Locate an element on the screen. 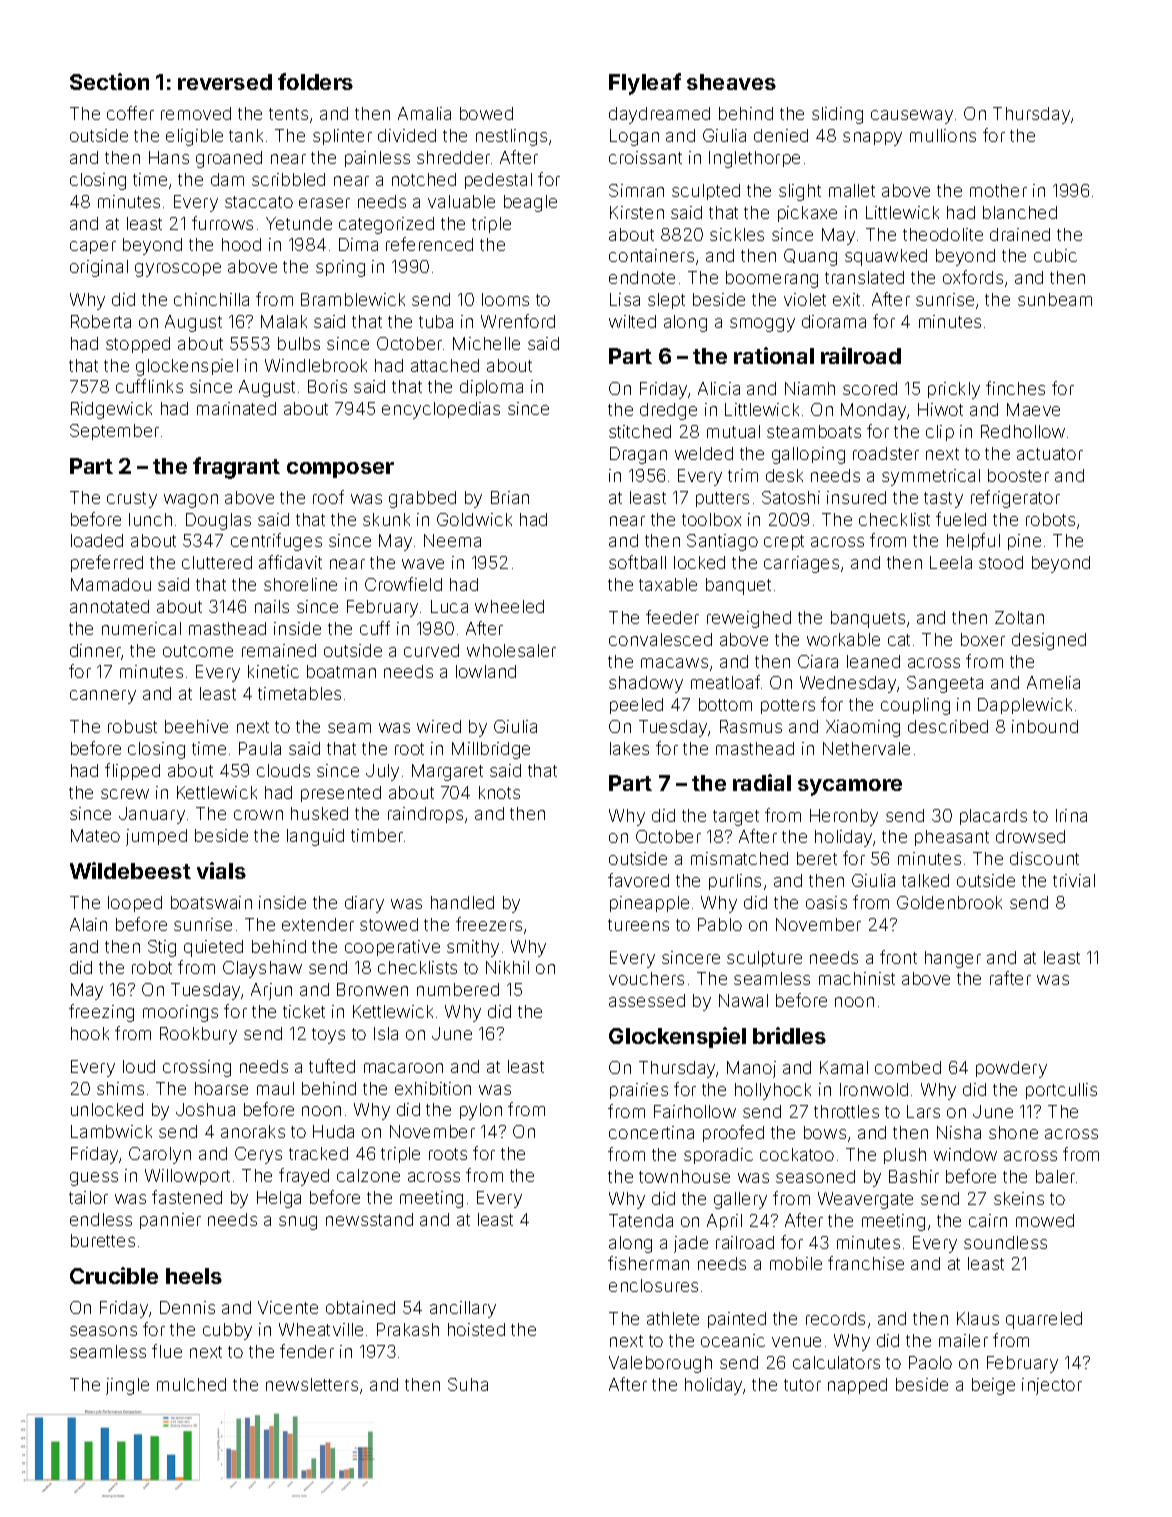 The image size is (1172, 1517). squawked is located at coordinates (886, 257).
